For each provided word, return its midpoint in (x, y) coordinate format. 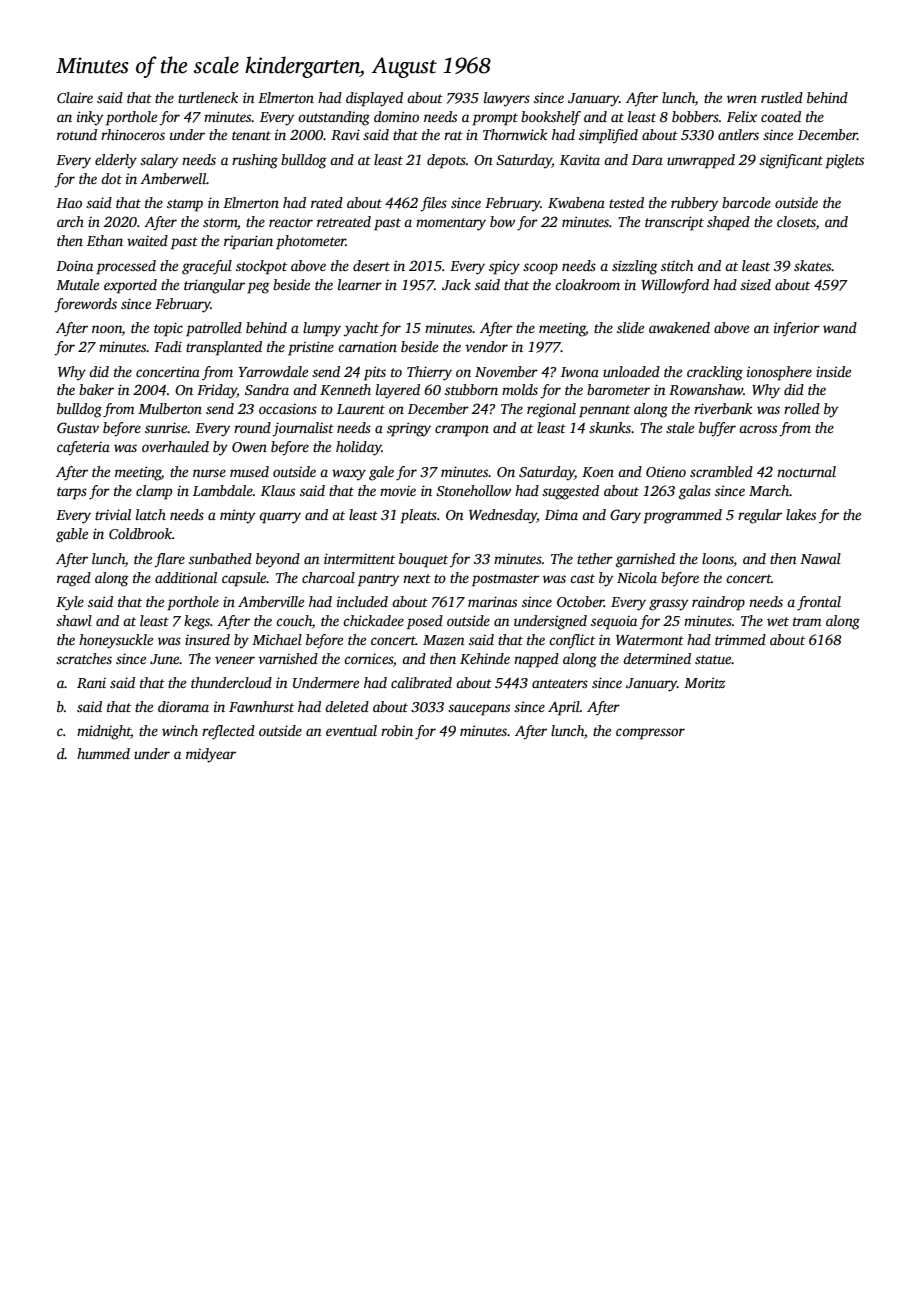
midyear (211, 755)
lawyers (507, 99)
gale (381, 473)
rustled (782, 97)
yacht (361, 329)
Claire (75, 97)
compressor (650, 734)
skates (813, 265)
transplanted (224, 348)
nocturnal (806, 471)
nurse (209, 473)
